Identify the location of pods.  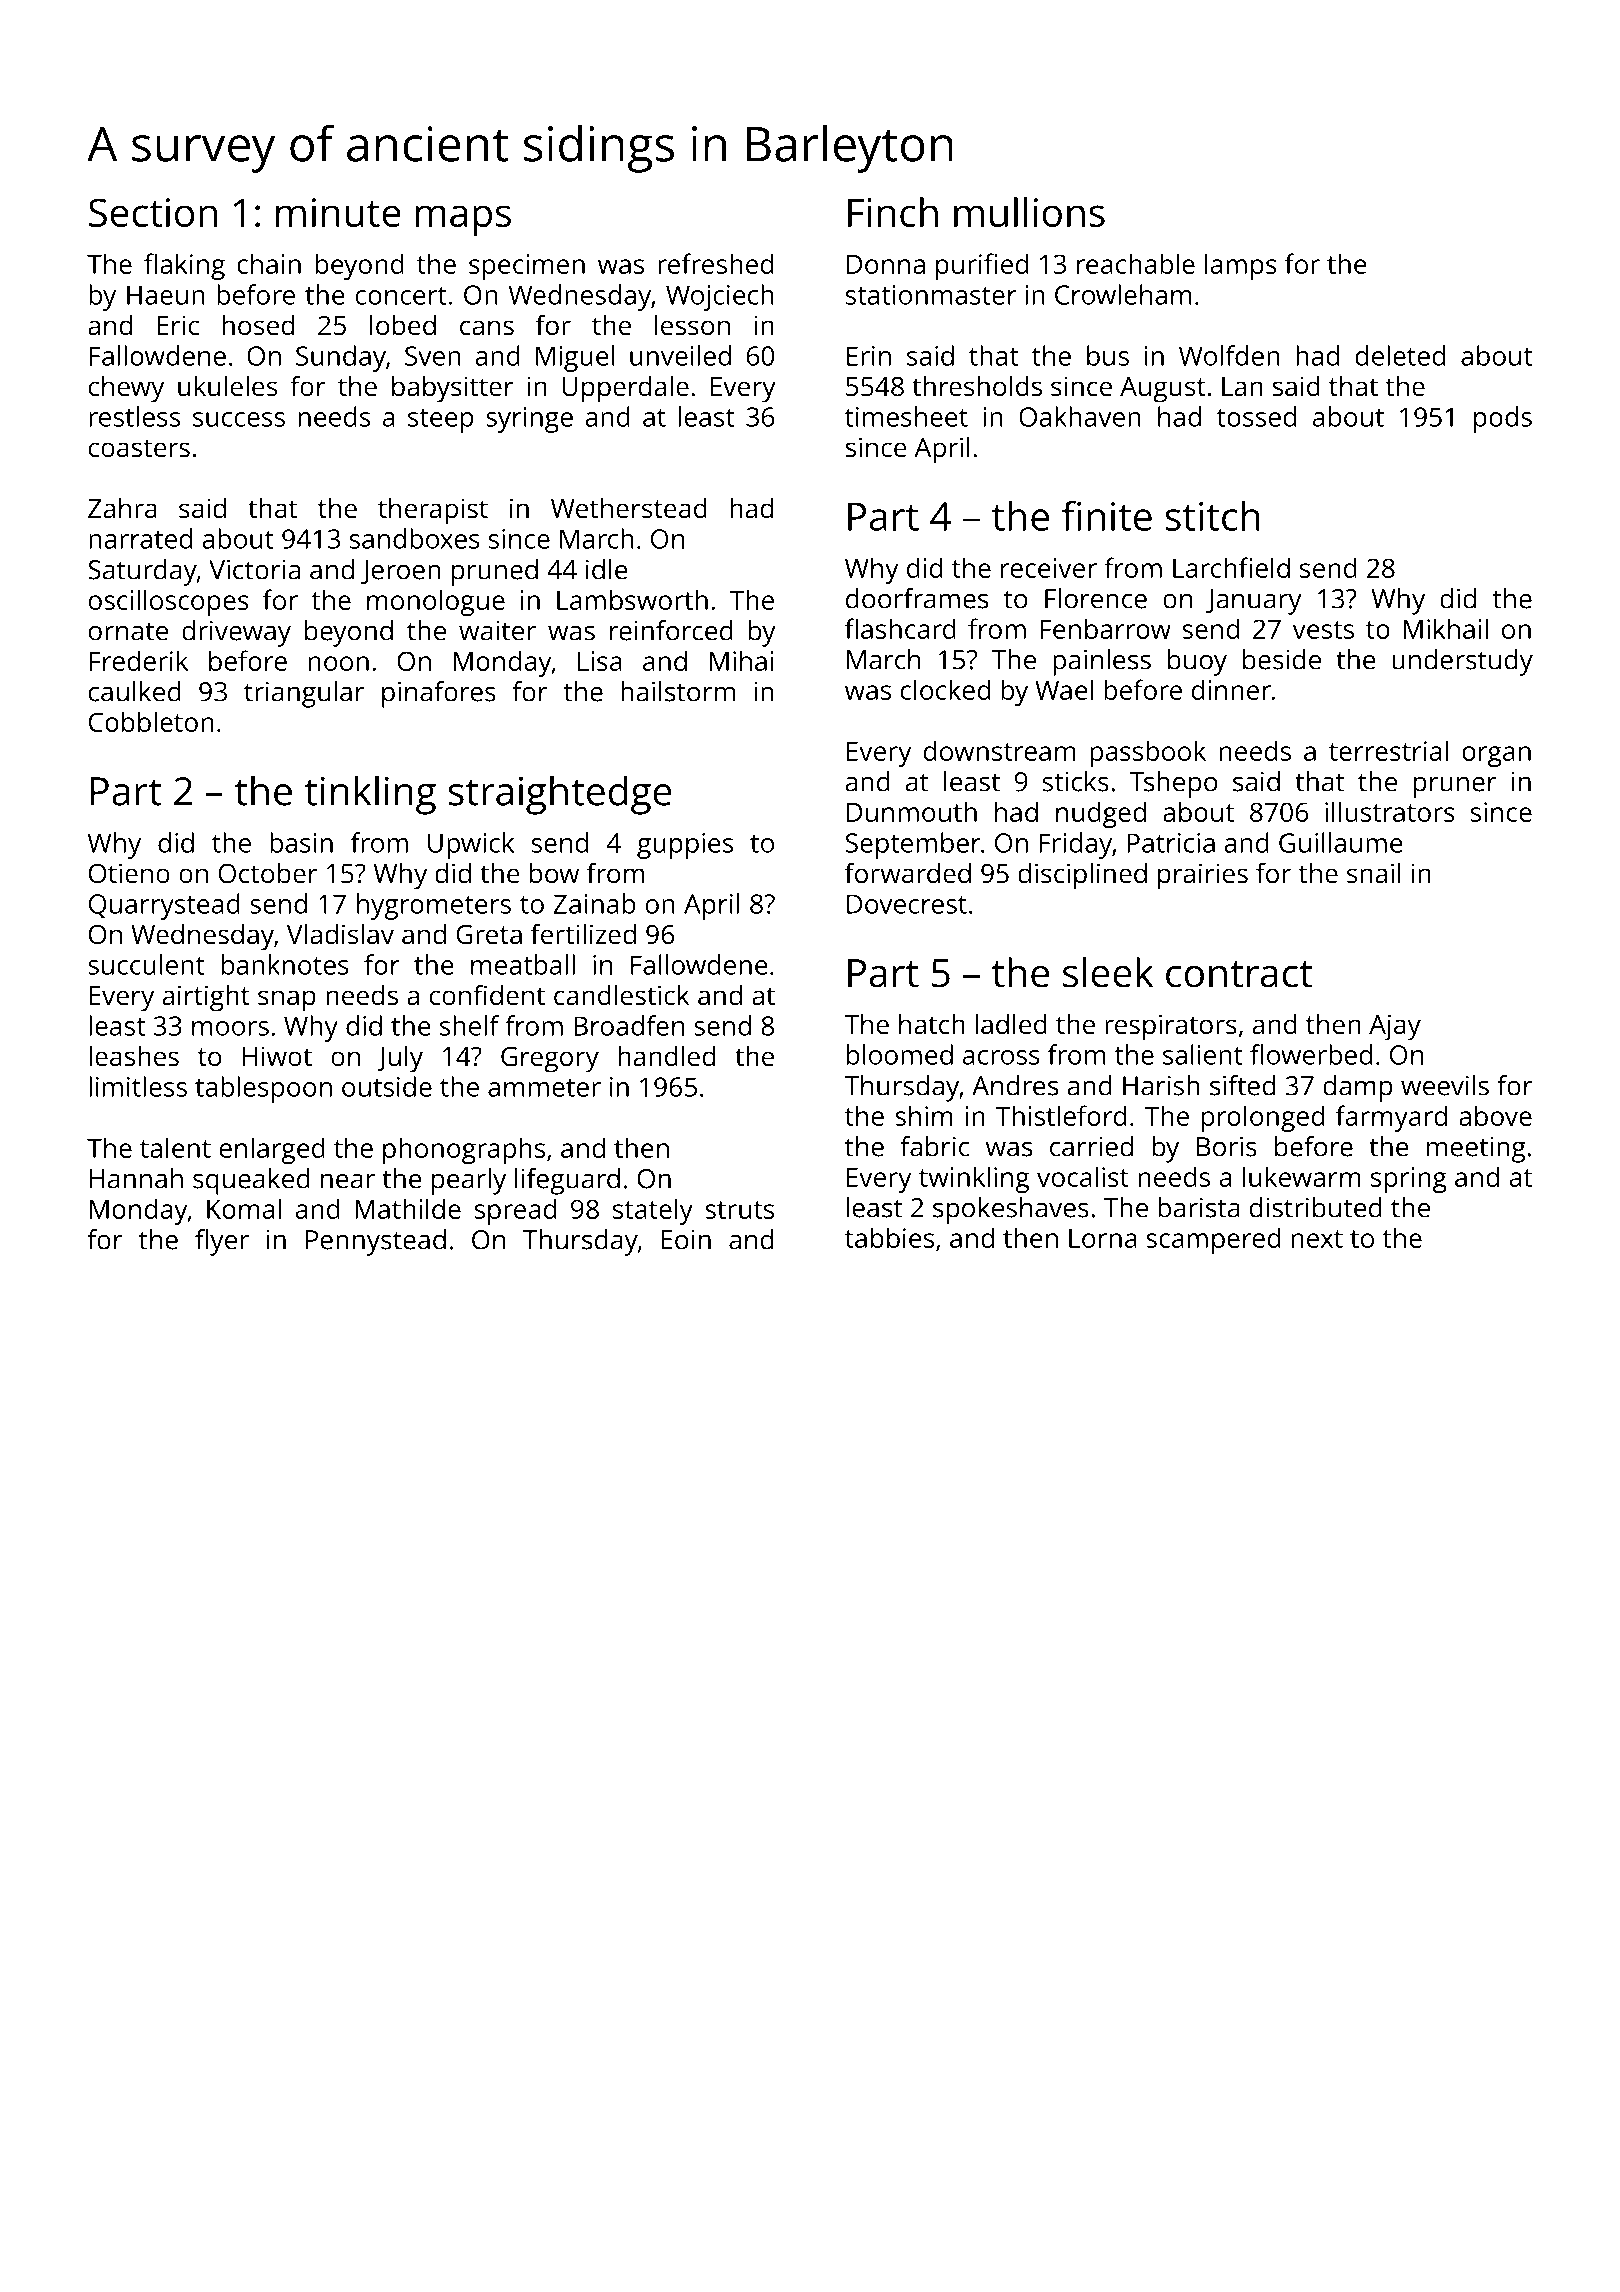
(1503, 419).
